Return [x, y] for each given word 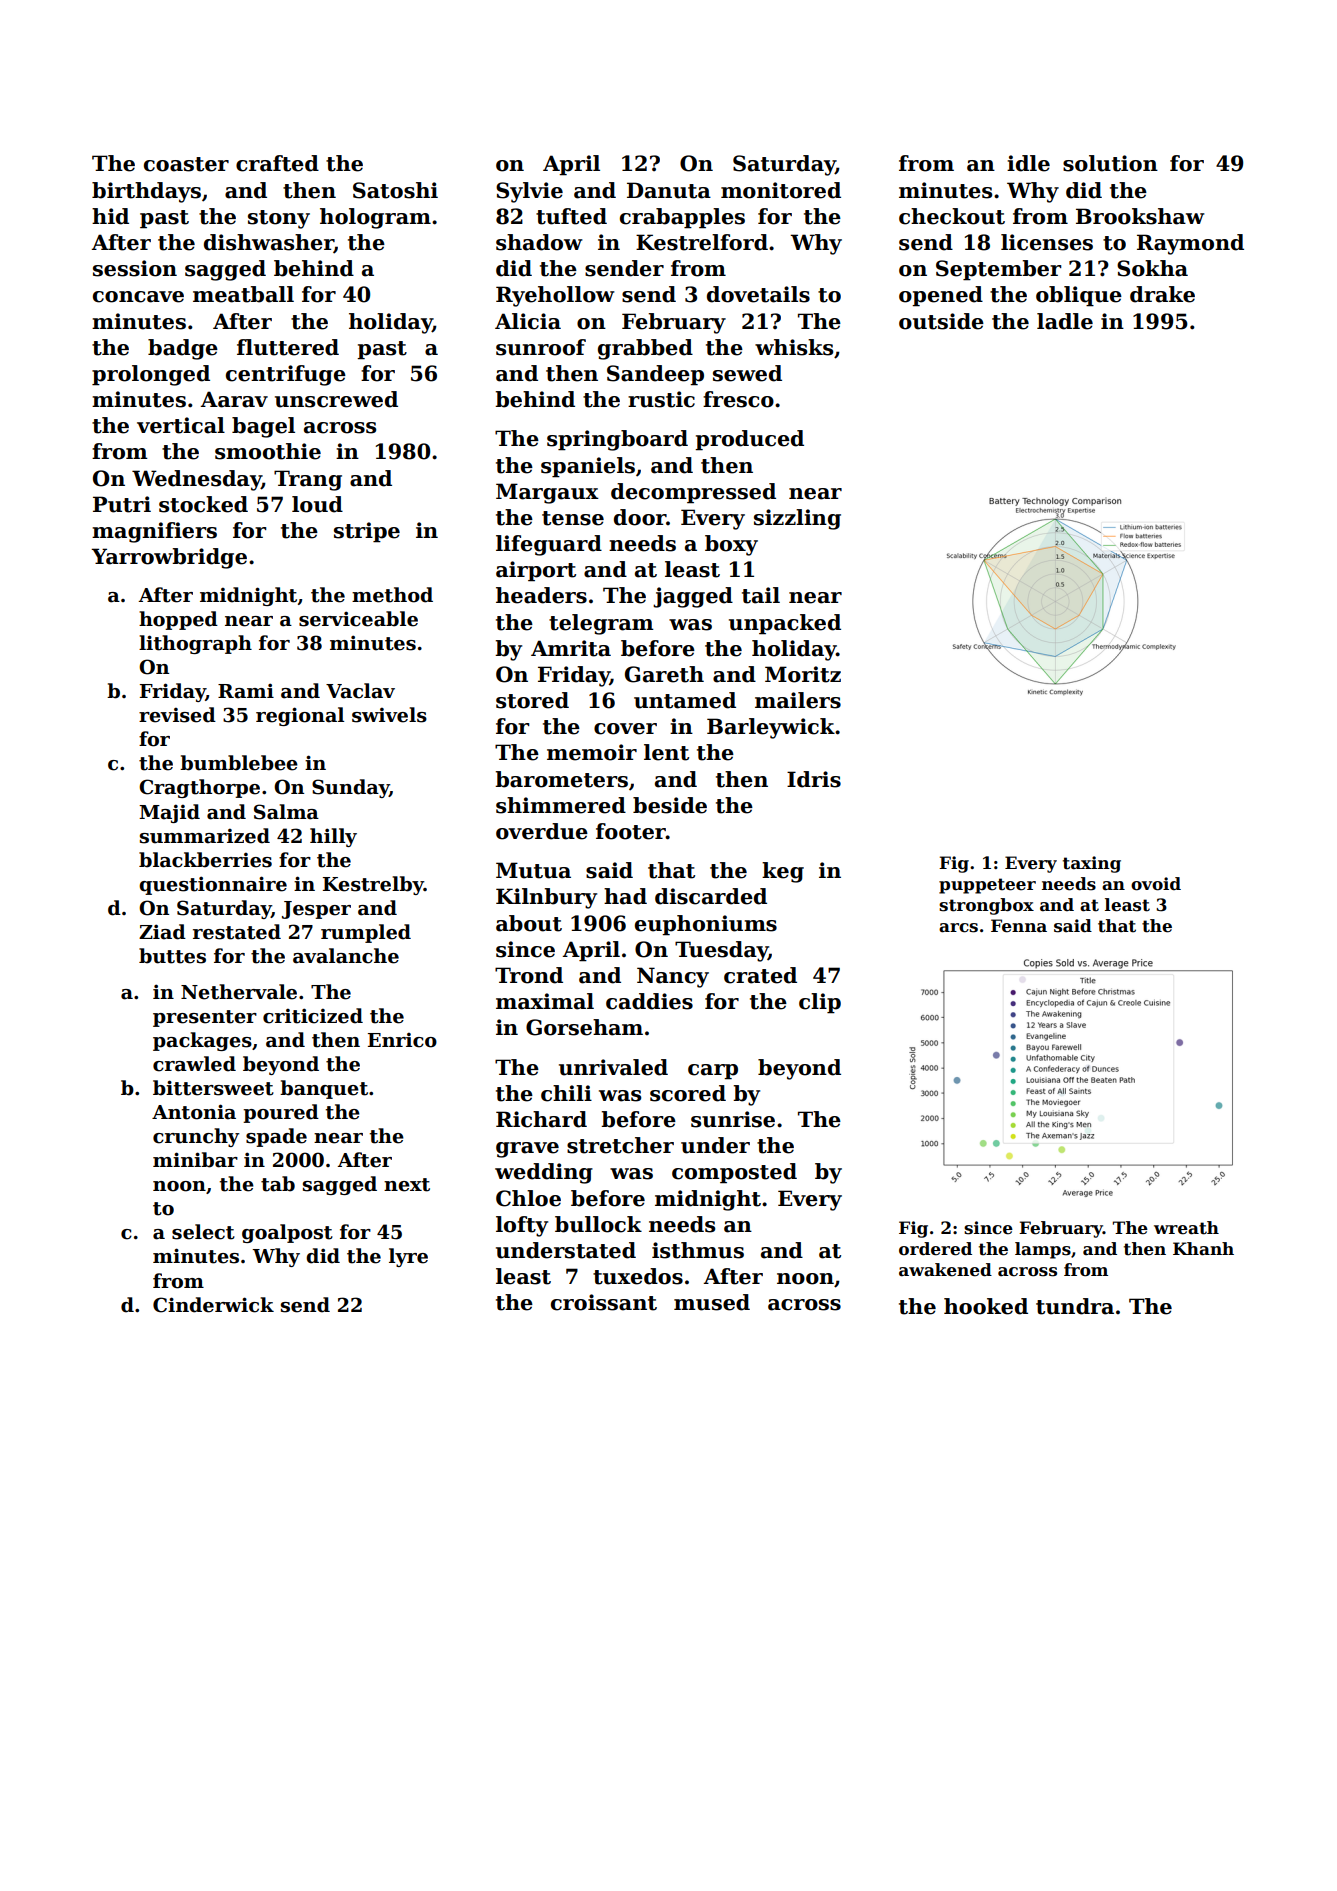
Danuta [669, 190]
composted [734, 1173]
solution [1110, 163]
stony [279, 219]
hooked [986, 1306]
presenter [205, 1018]
